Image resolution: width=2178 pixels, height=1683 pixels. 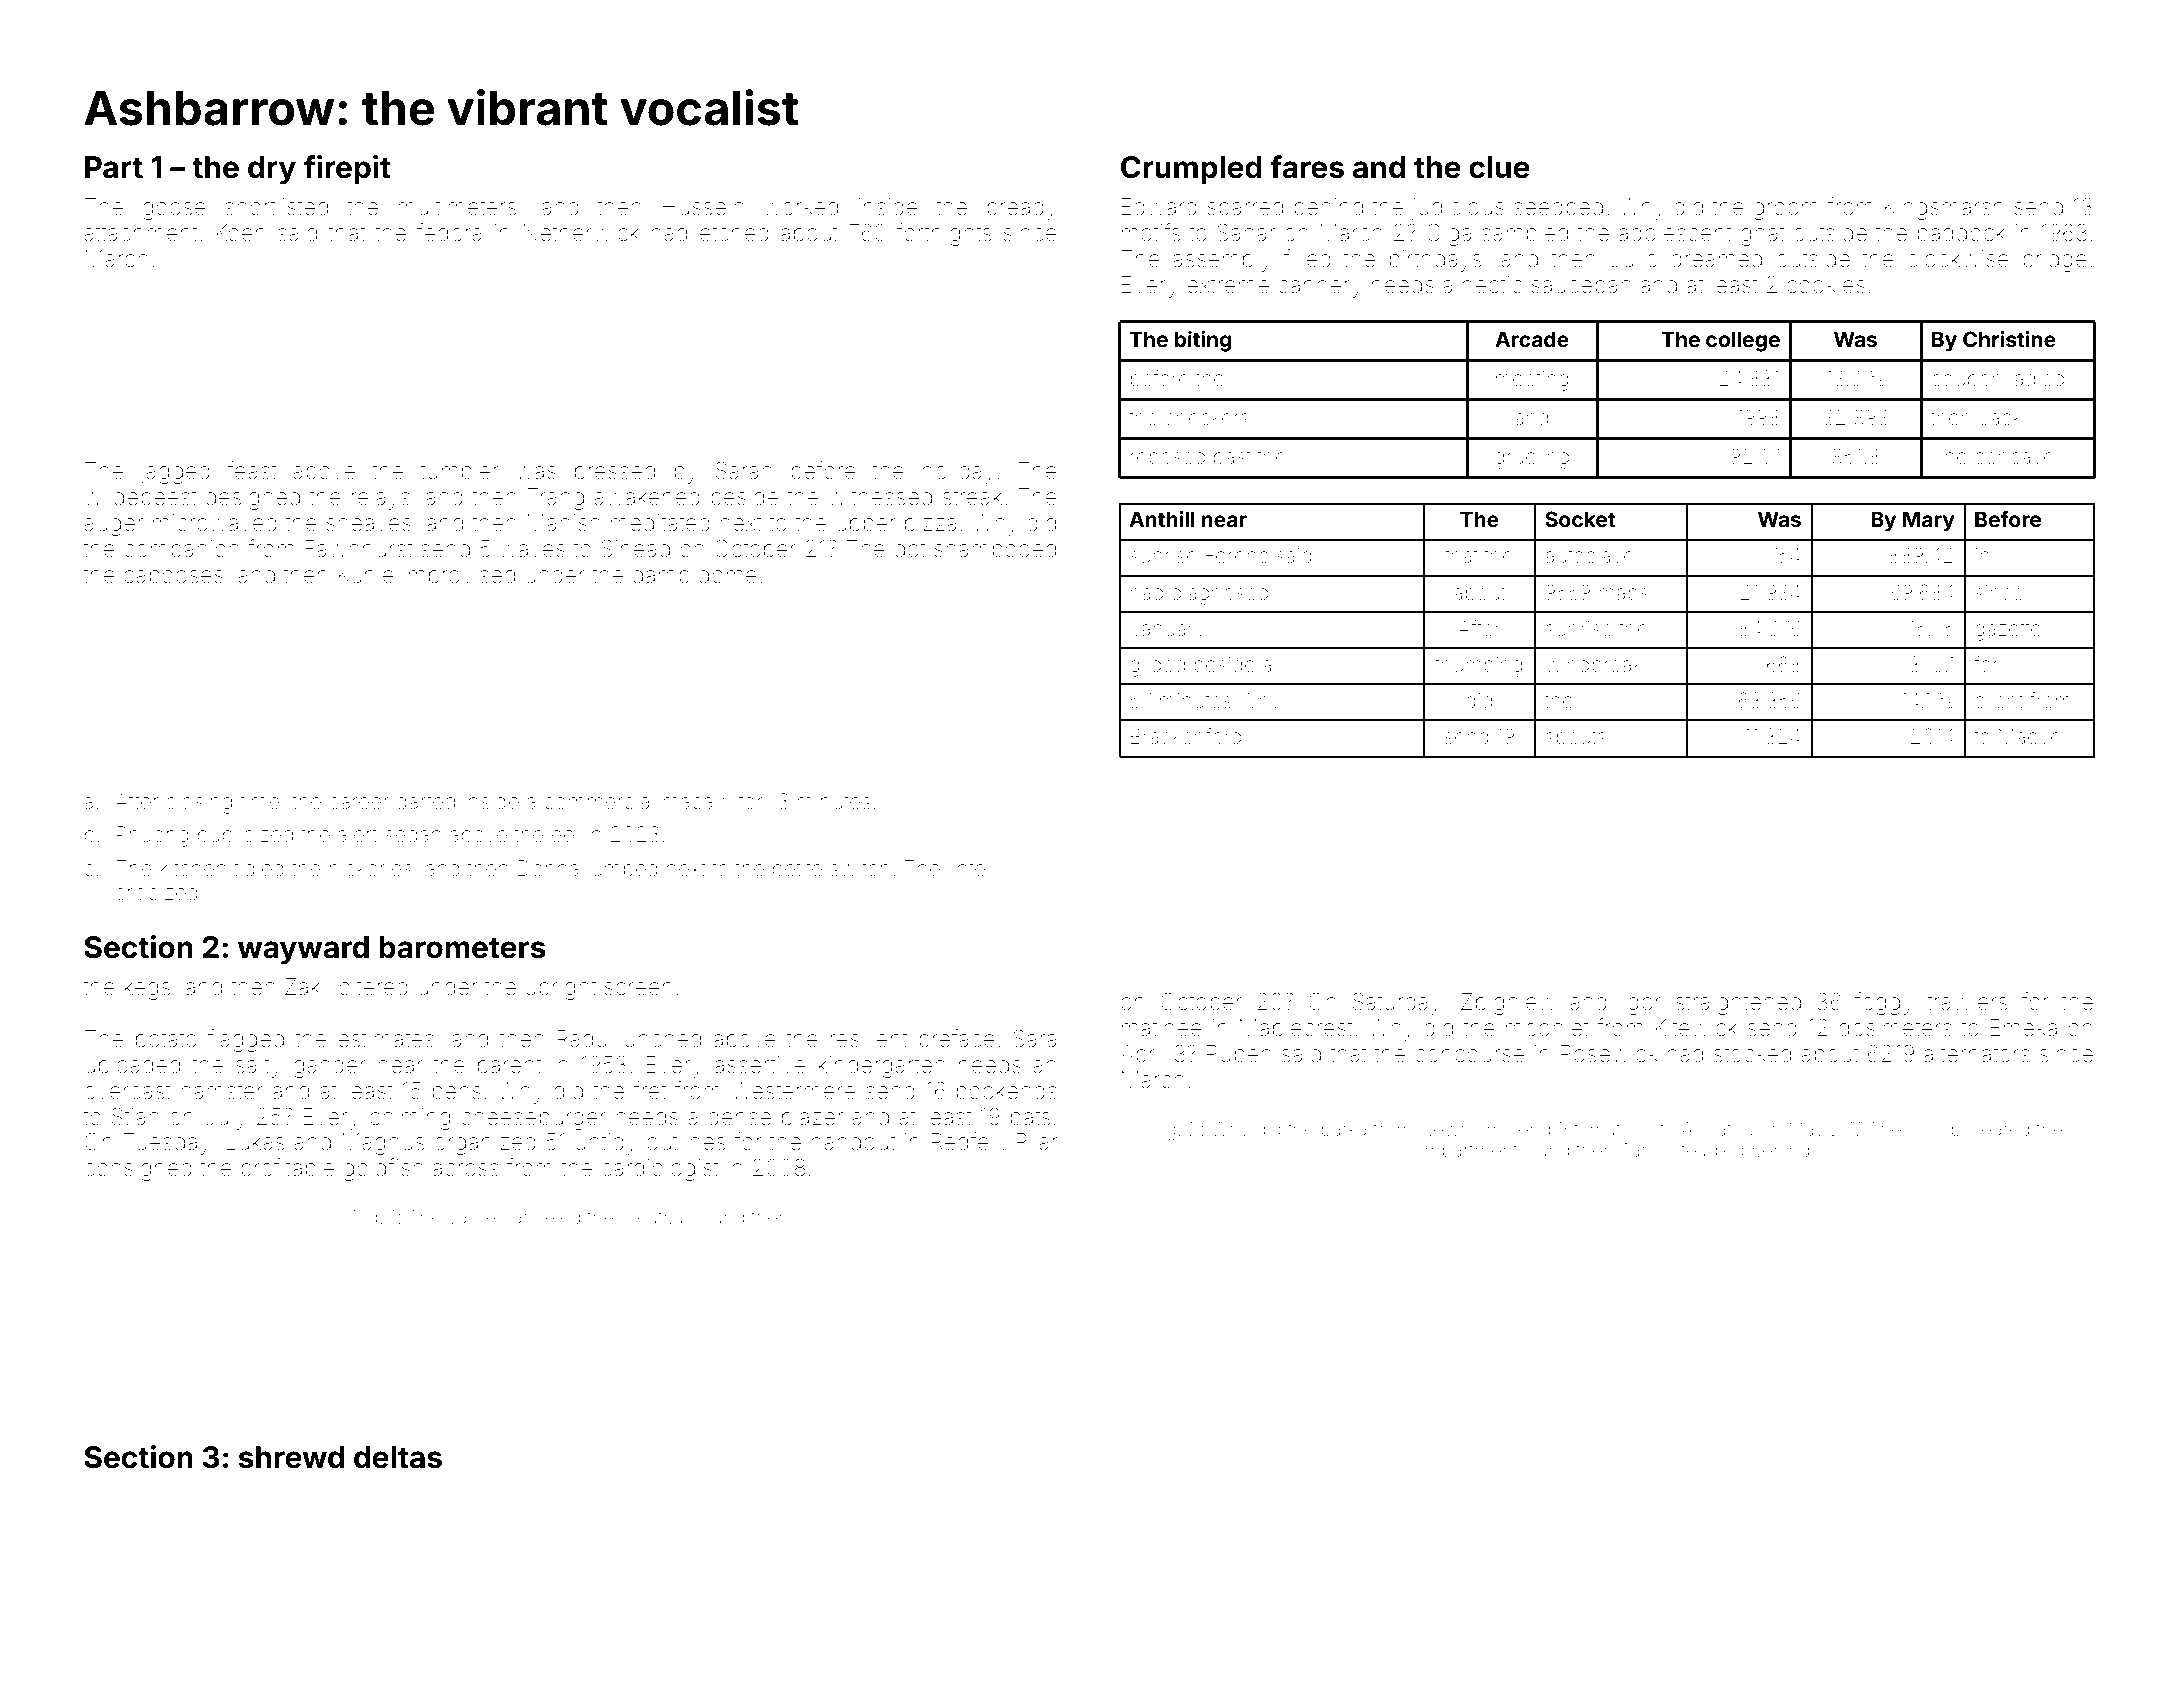 What do you see at coordinates (1944, 209) in the screenshot?
I see `Kingsmarsh` at bounding box center [1944, 209].
